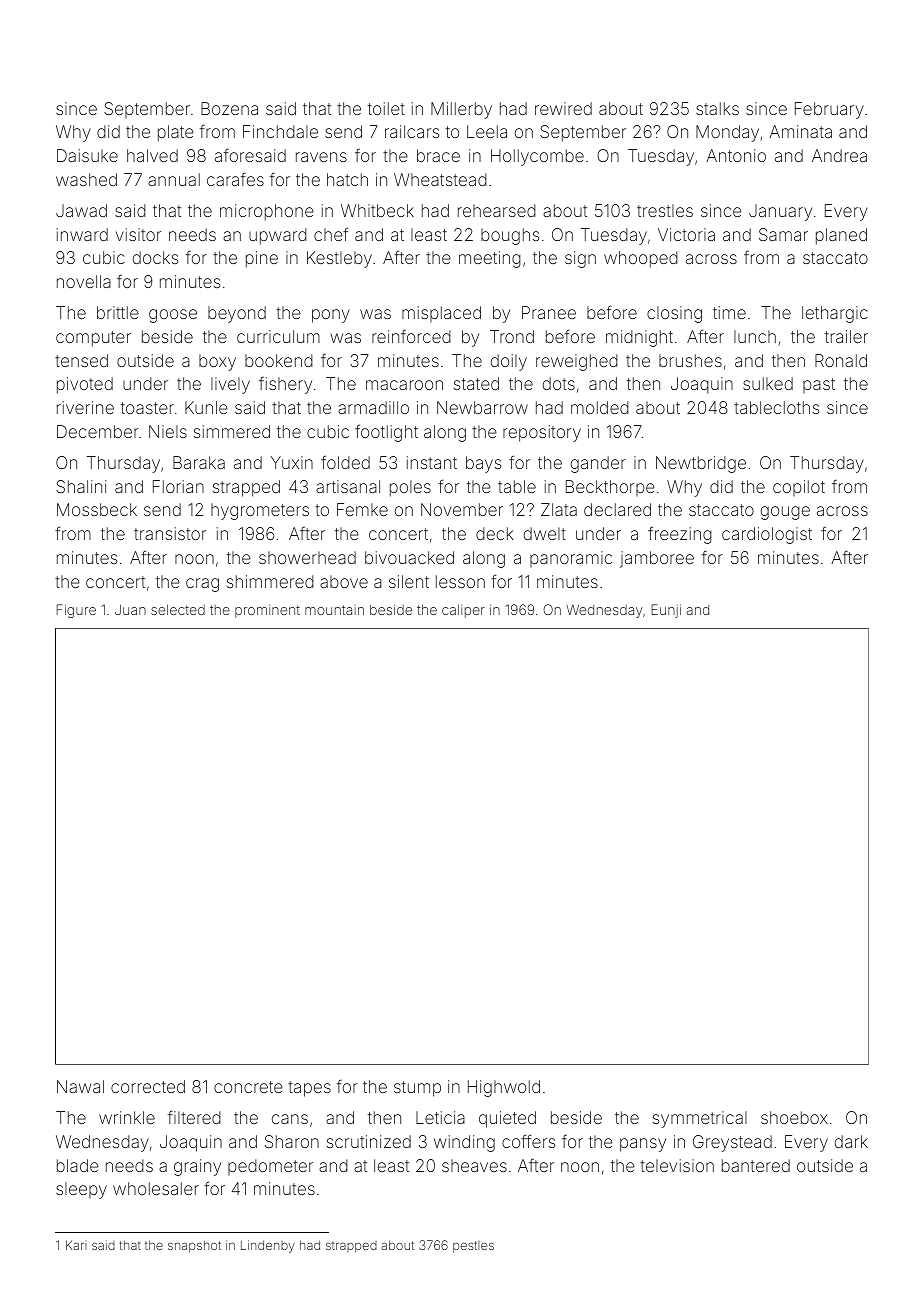  Describe the element at coordinates (76, 1245) in the page. I see `Kari` at that location.
